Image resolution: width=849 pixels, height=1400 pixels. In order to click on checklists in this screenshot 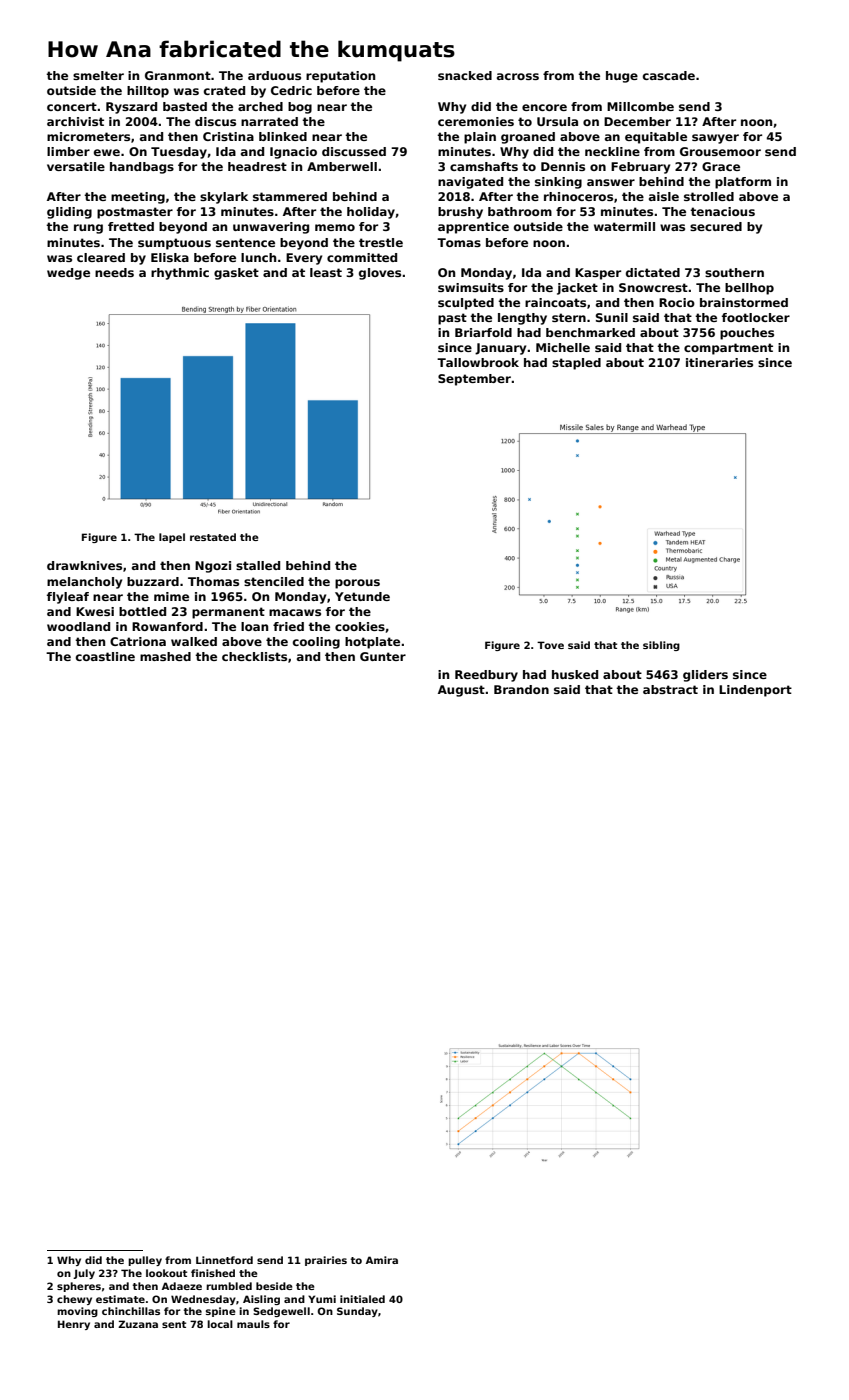, I will do `click(254, 656)`.
